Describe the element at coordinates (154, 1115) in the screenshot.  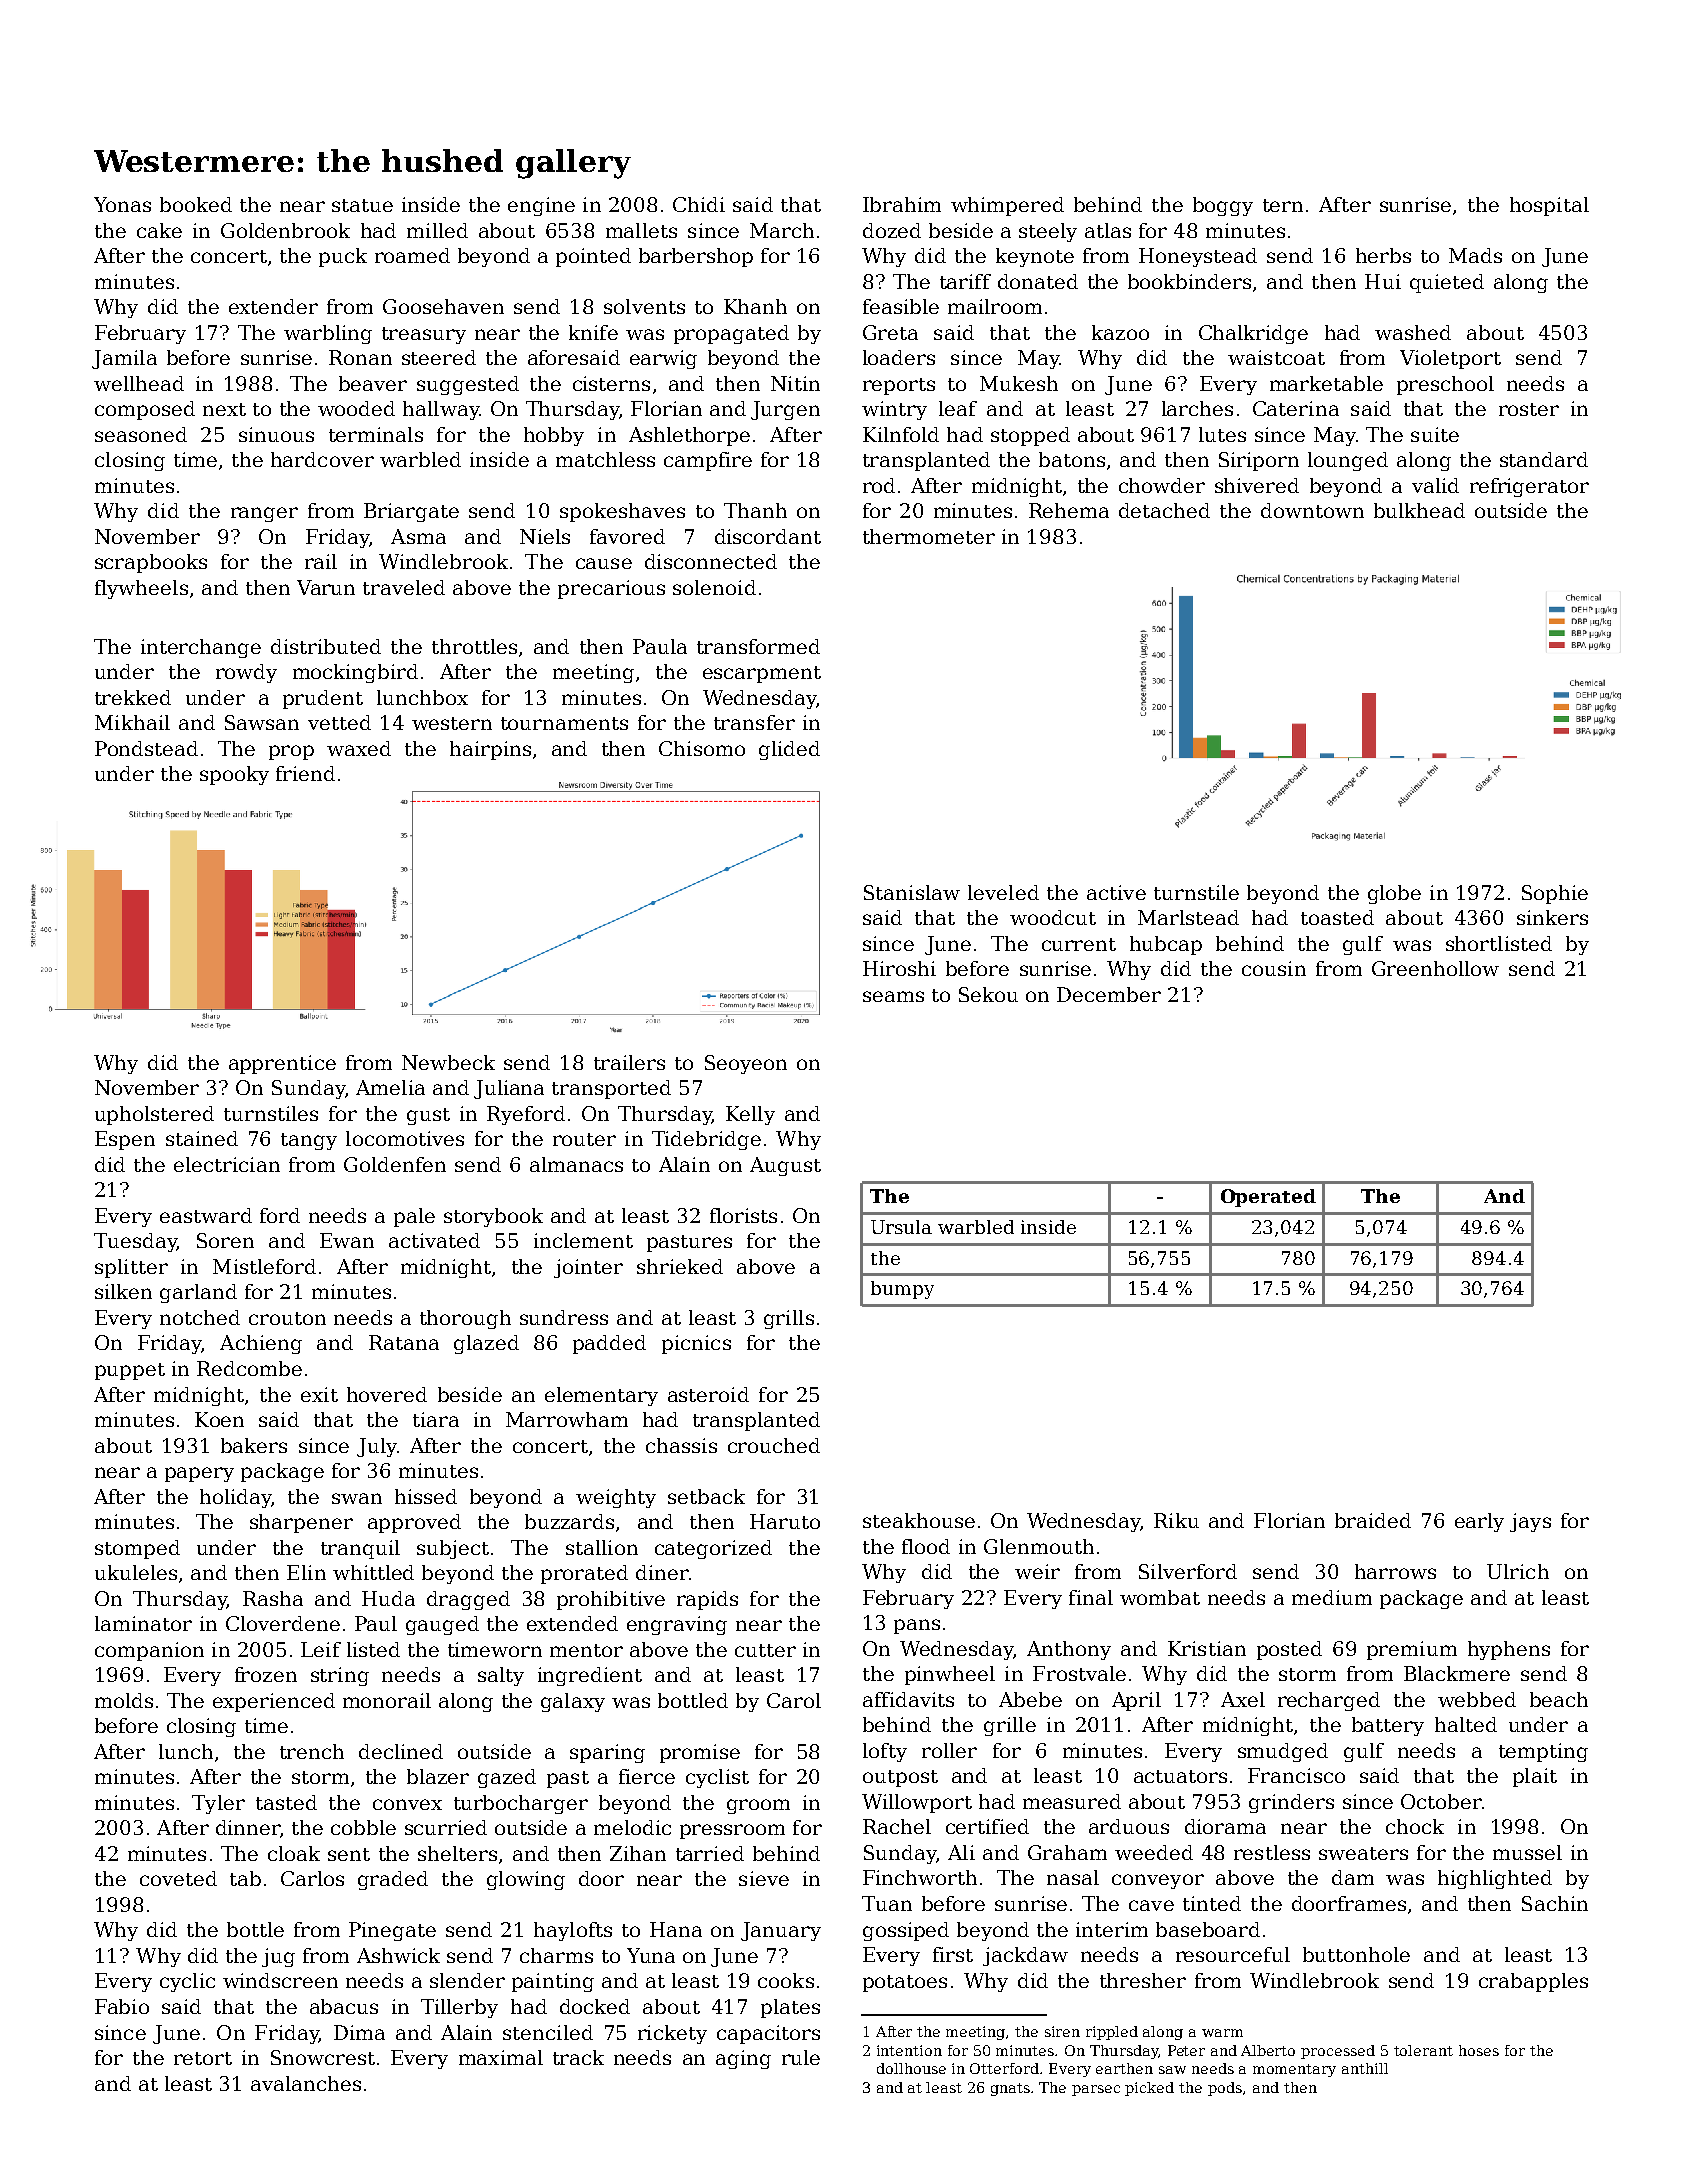
I see `upholstered` at that location.
